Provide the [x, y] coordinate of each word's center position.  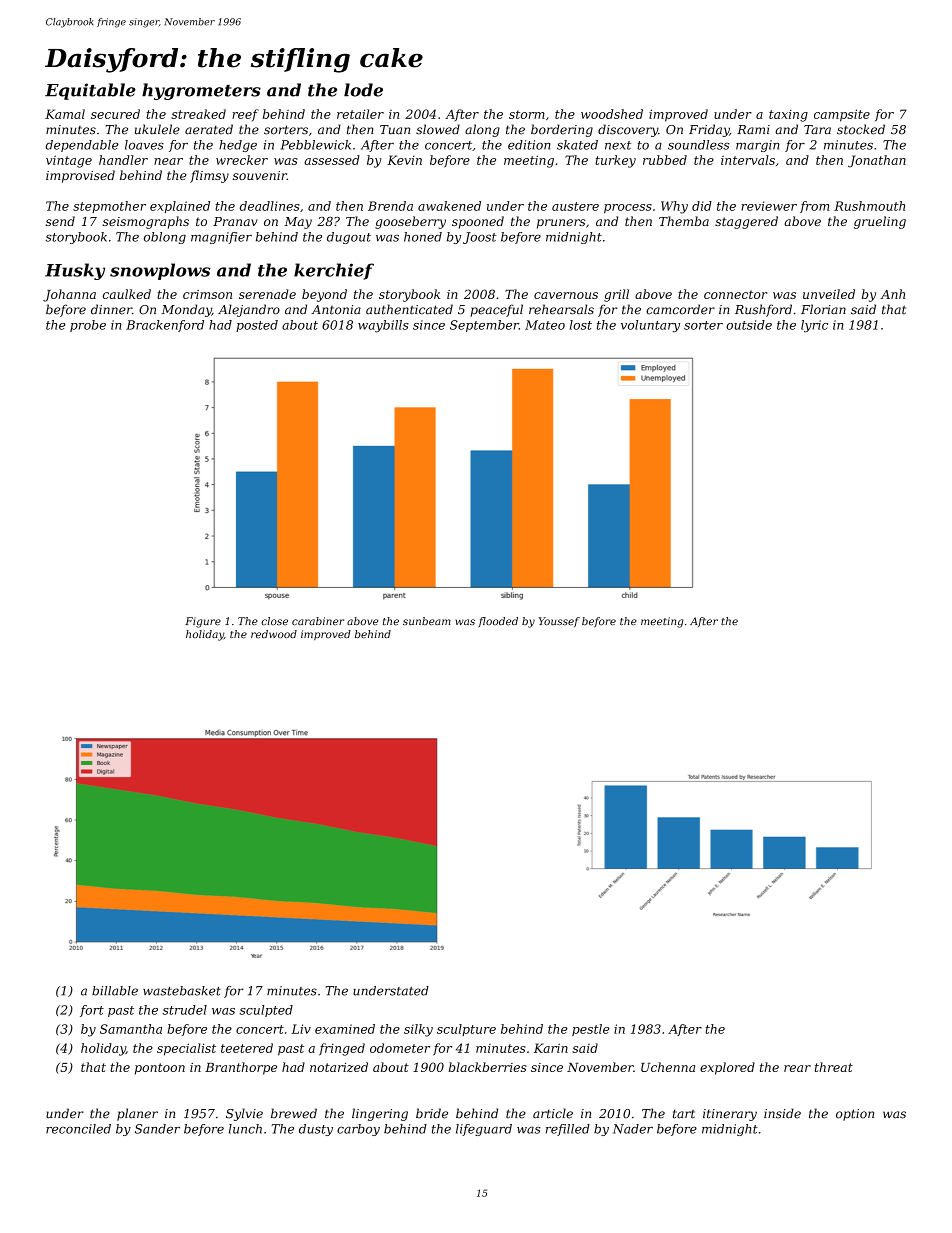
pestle [591, 1030]
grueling [880, 222]
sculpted [266, 1011]
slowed [438, 129]
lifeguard [484, 1130]
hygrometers [201, 91]
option [855, 1115]
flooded [498, 622]
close [275, 621]
